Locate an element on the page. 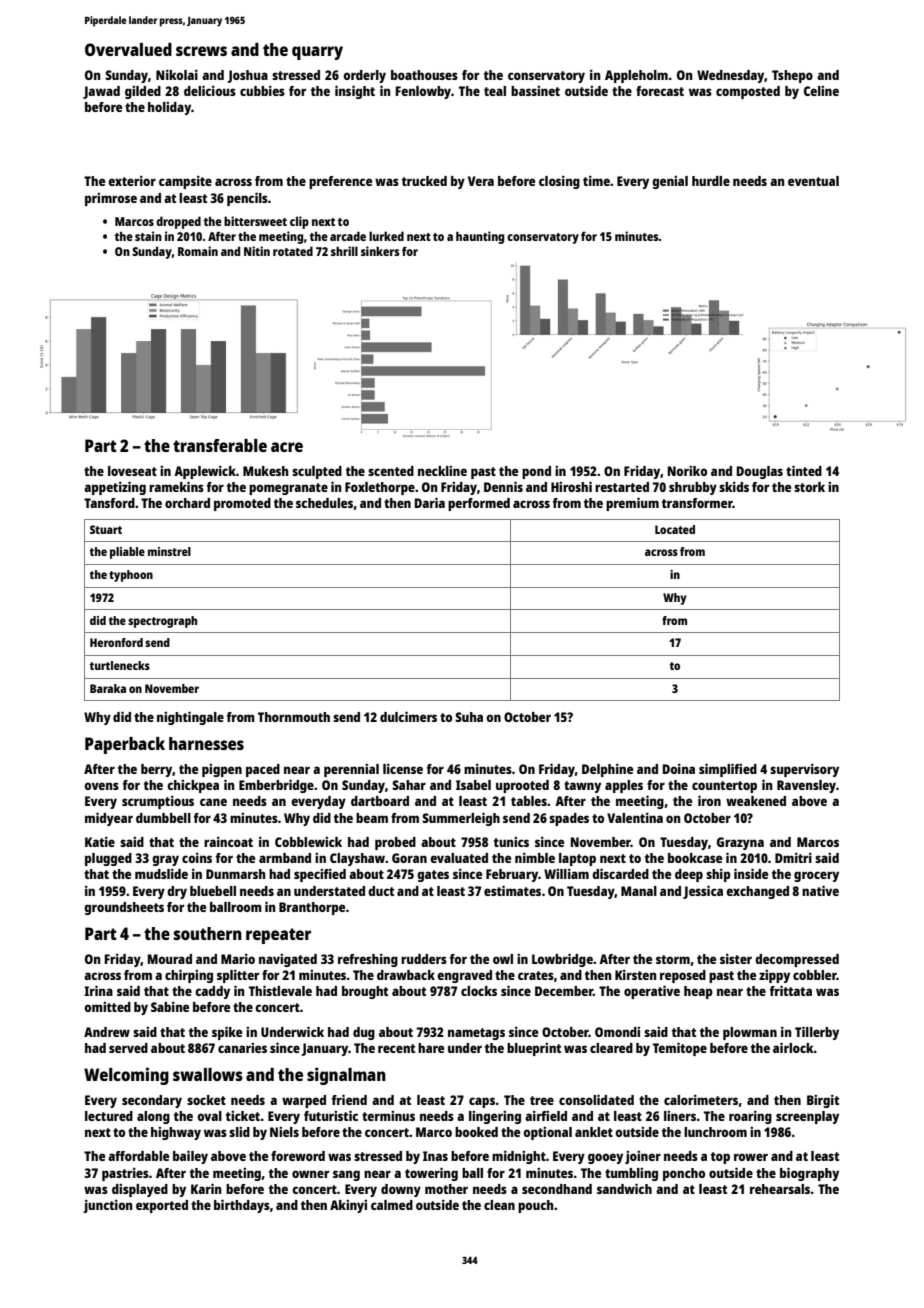  forecast is located at coordinates (660, 91).
